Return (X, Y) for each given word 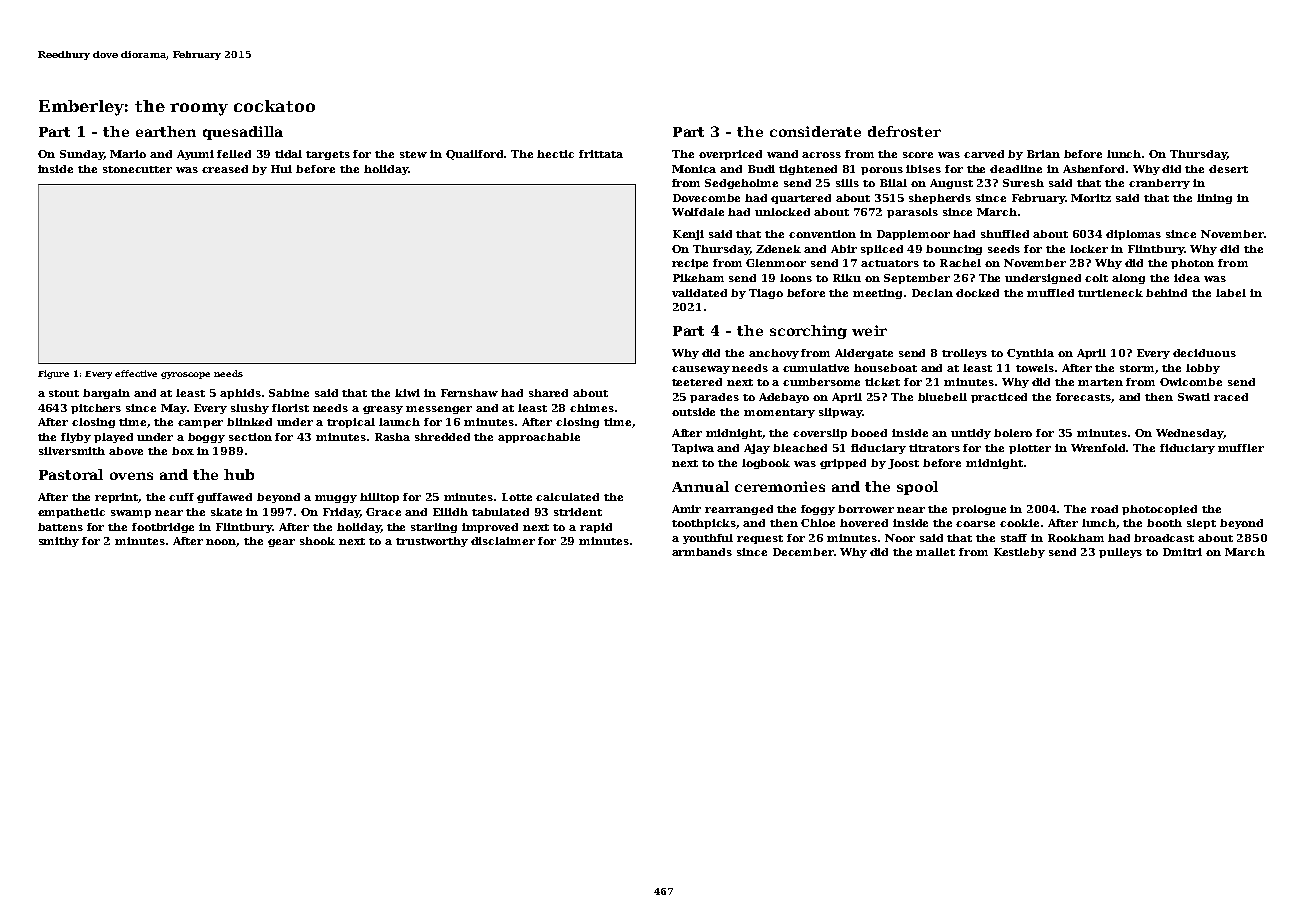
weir (869, 330)
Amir (686, 509)
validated (699, 293)
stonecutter (137, 169)
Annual (700, 486)
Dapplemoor (913, 235)
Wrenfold (1099, 448)
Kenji (688, 235)
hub (239, 474)
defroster (904, 131)
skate (226, 512)
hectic (555, 154)
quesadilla (243, 133)
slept (1201, 524)
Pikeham (698, 278)
